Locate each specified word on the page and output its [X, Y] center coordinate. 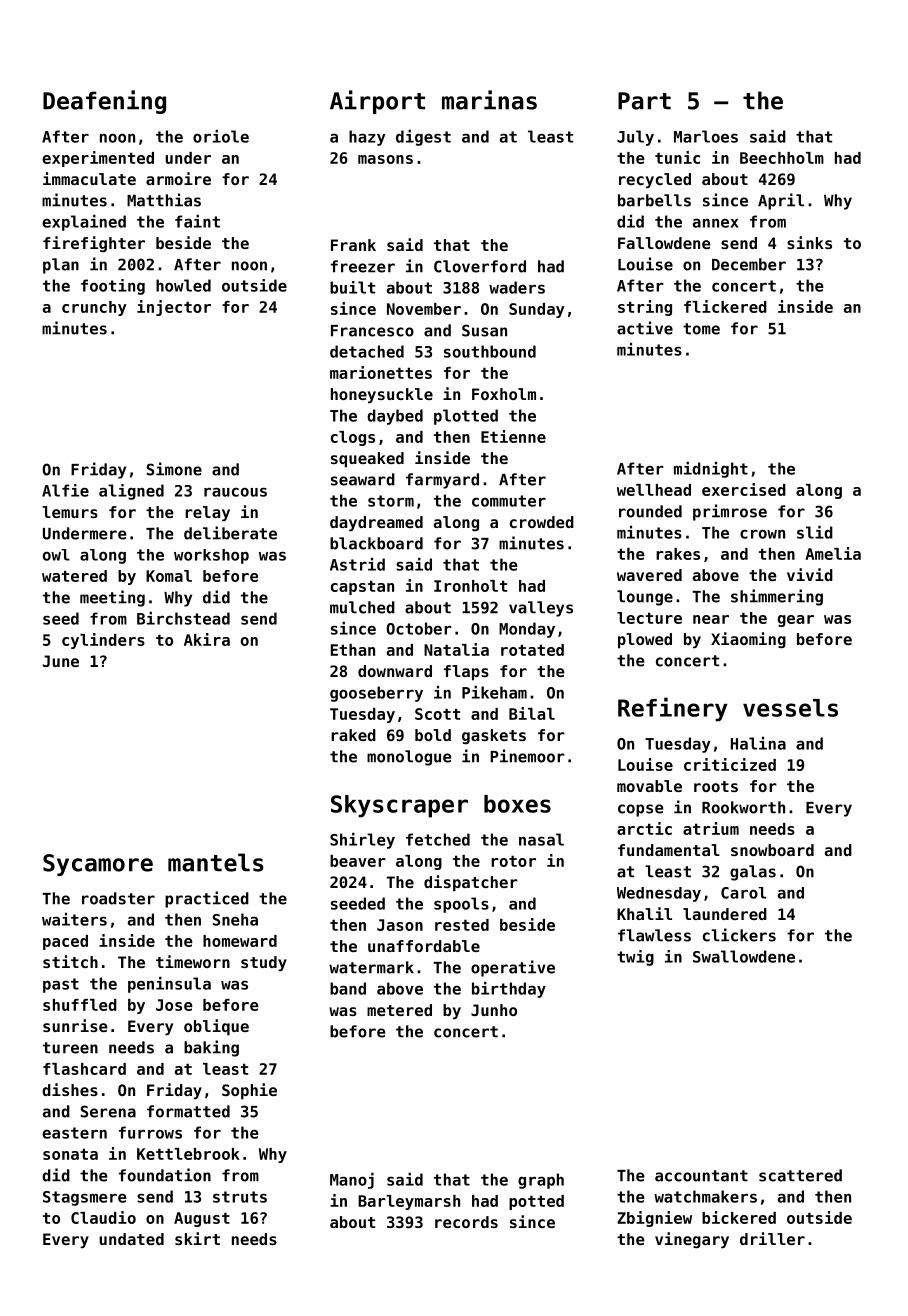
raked [353, 735]
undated [131, 1239]
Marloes [706, 136]
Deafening [104, 102]
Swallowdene [744, 956]
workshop [211, 556]
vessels [790, 708]
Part [644, 101]
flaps [466, 673]
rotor [513, 861]
